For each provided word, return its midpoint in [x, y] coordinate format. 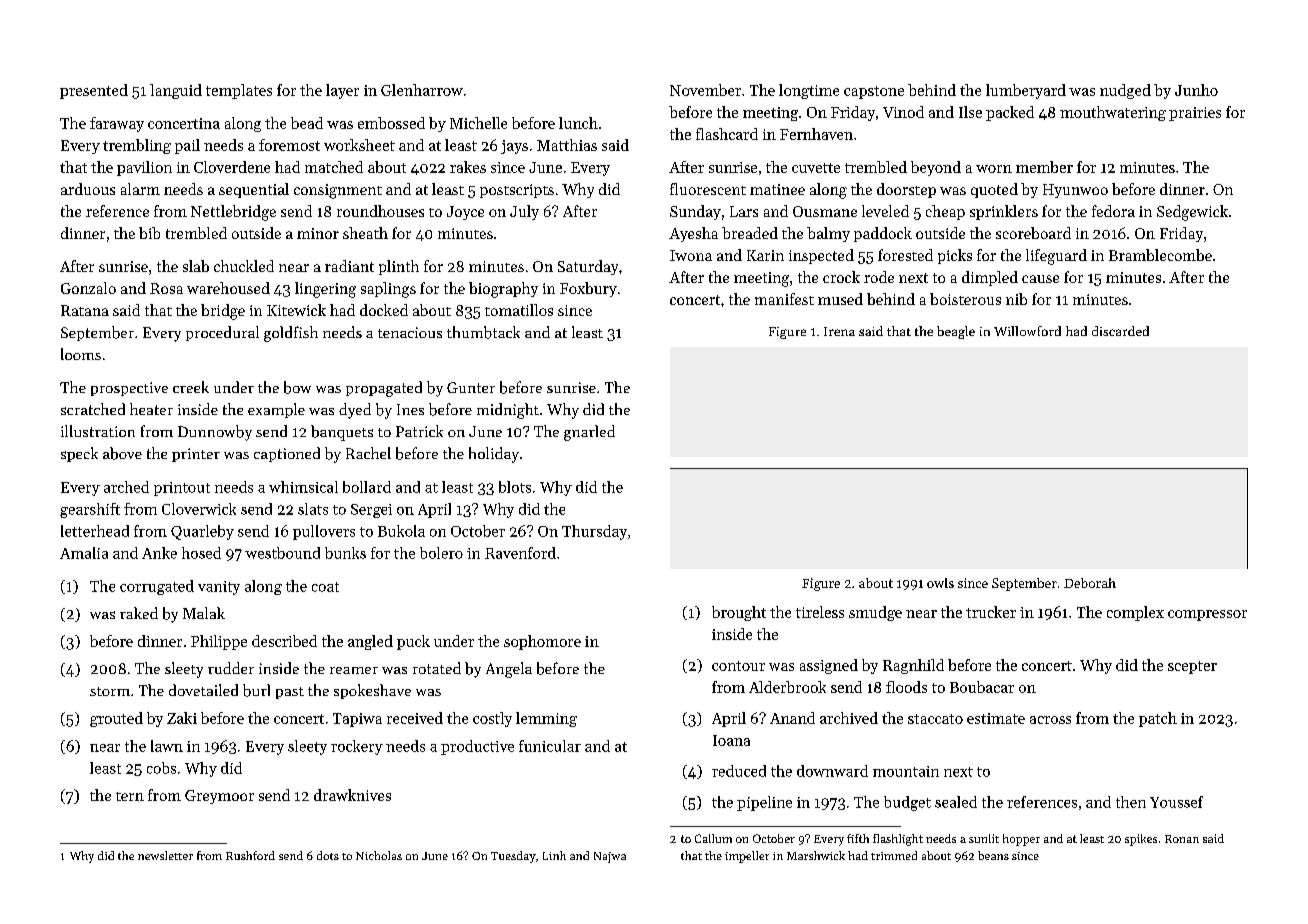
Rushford [250, 855]
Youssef [1176, 802]
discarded [1120, 331]
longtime [809, 91]
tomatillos [519, 310]
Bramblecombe [1160, 255]
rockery [357, 747]
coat [325, 587]
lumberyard [1026, 91]
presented [94, 91]
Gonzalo [88, 288]
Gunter [471, 387]
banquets [342, 433]
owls [940, 583]
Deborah [1090, 583]
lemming [546, 719]
